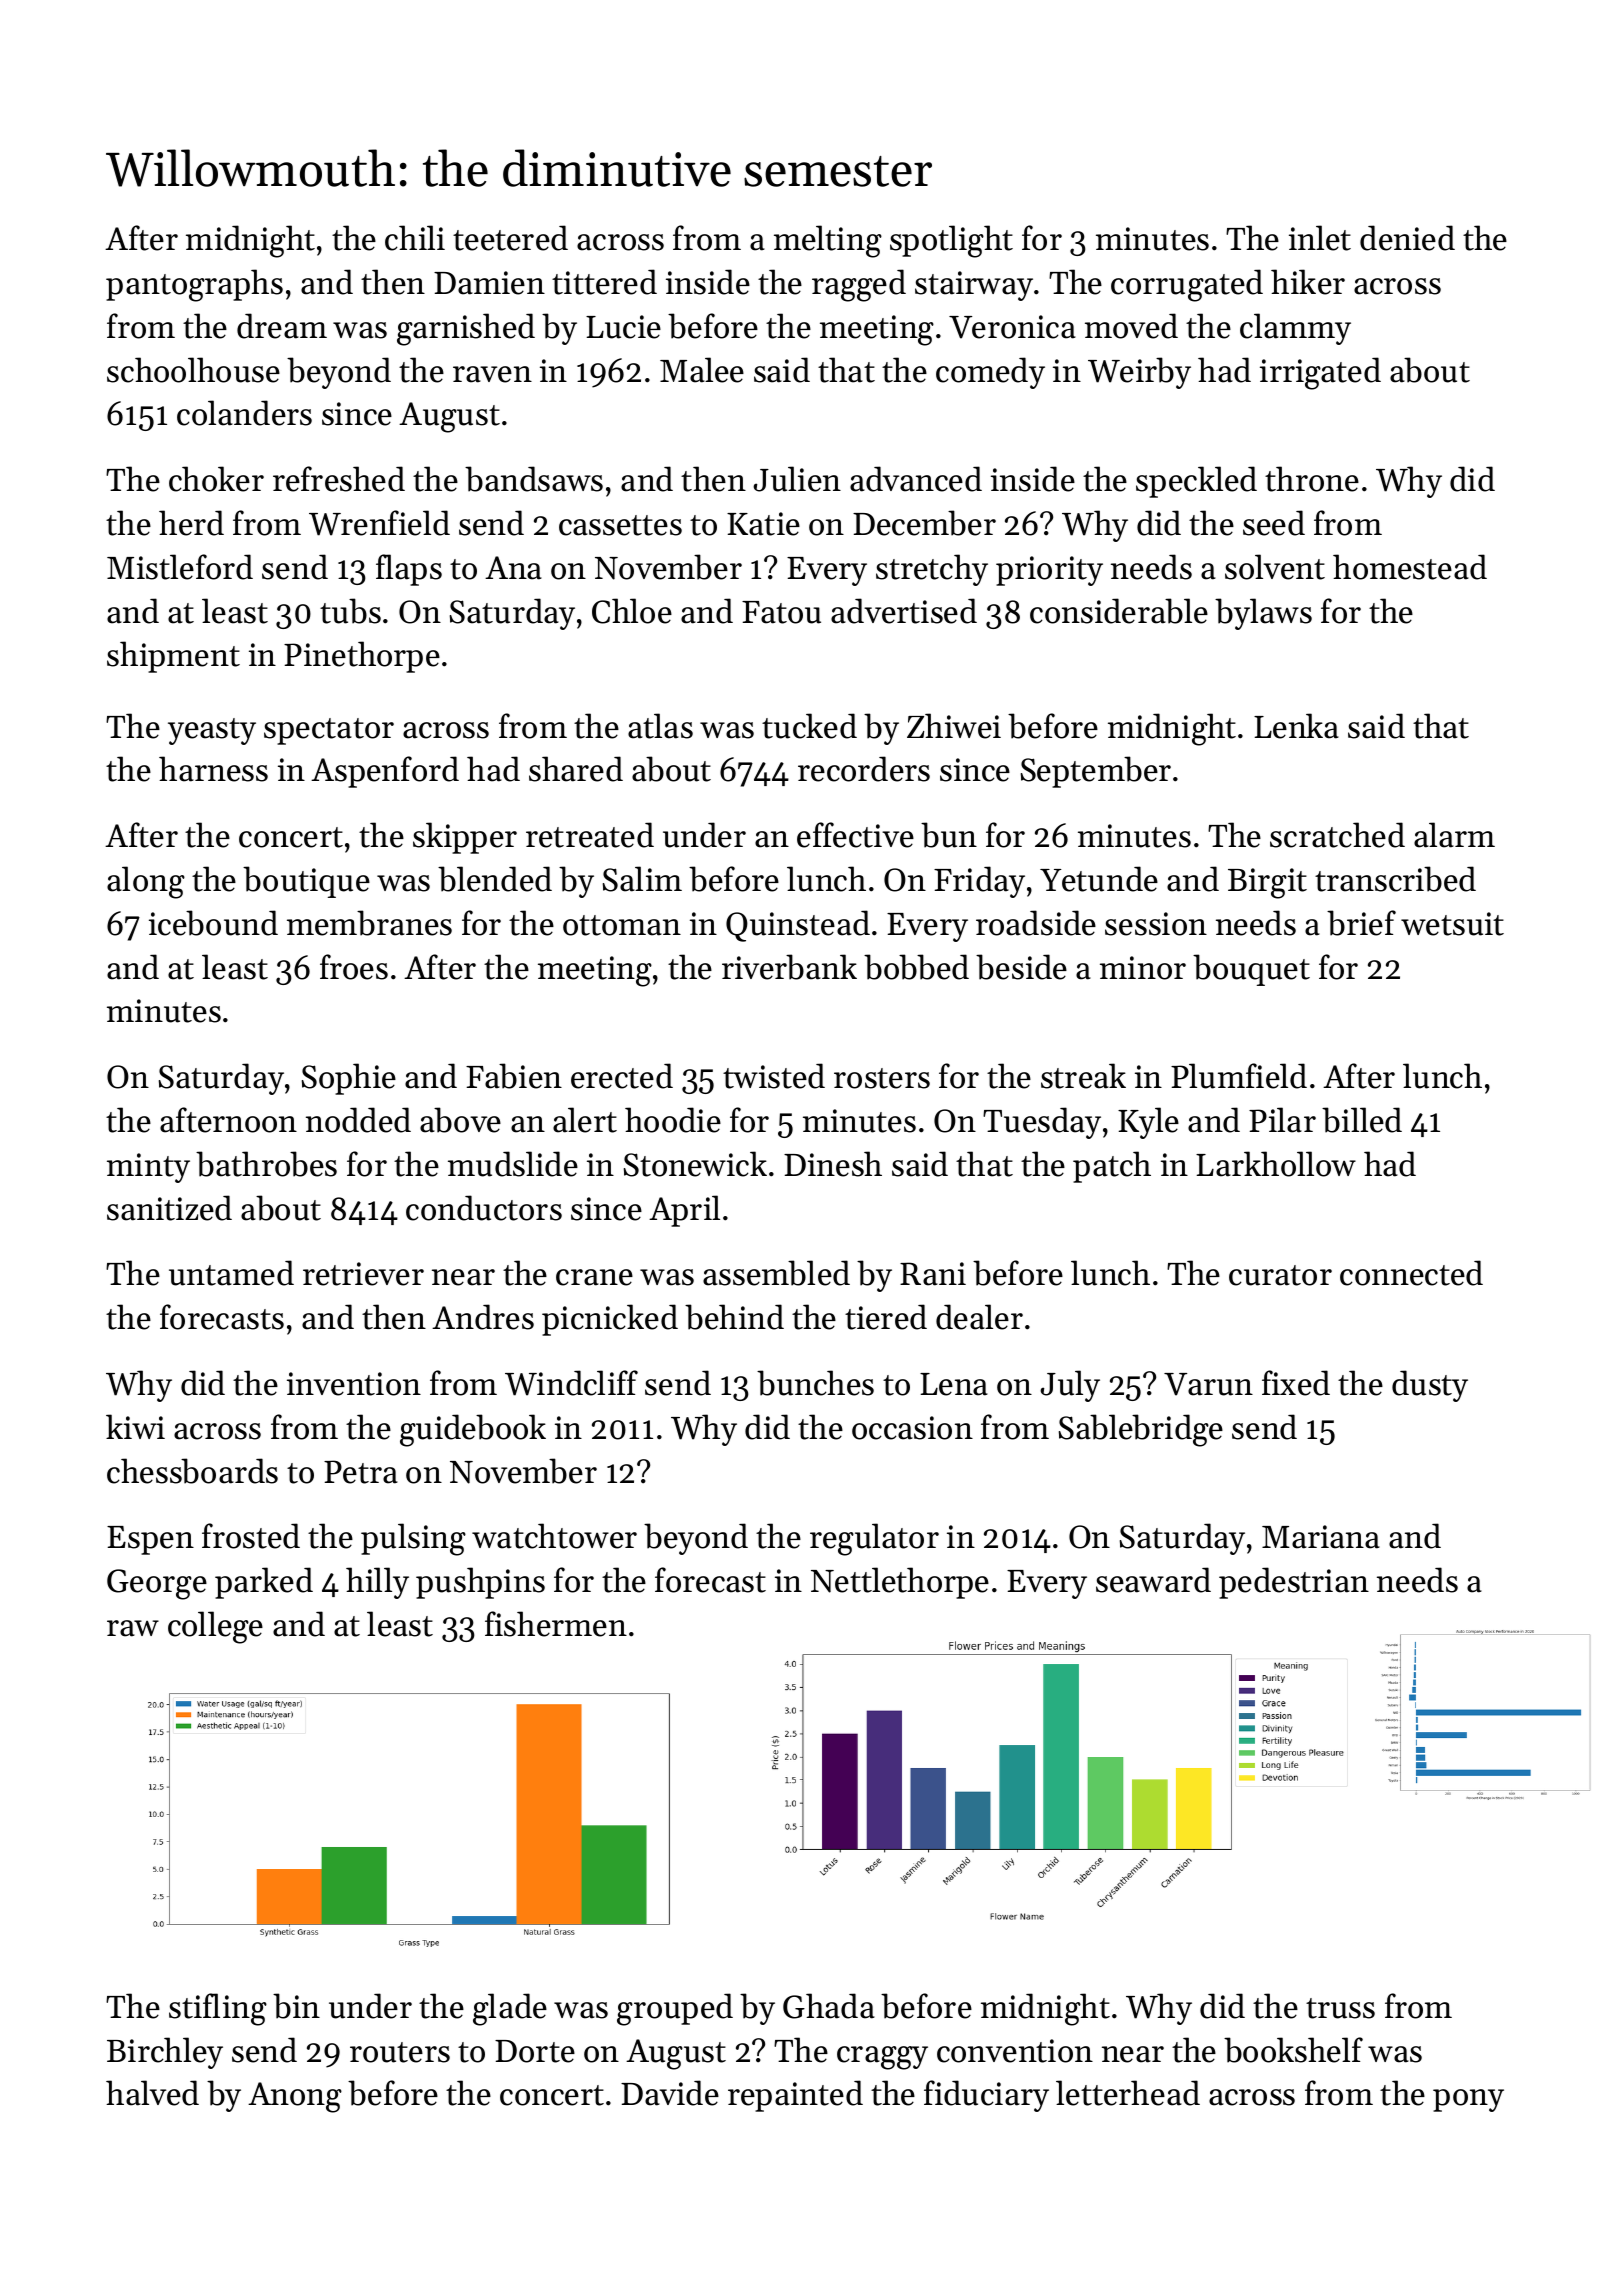 This screenshot has height=2292, width=1620. I want to click on seaward, so click(1153, 1580).
